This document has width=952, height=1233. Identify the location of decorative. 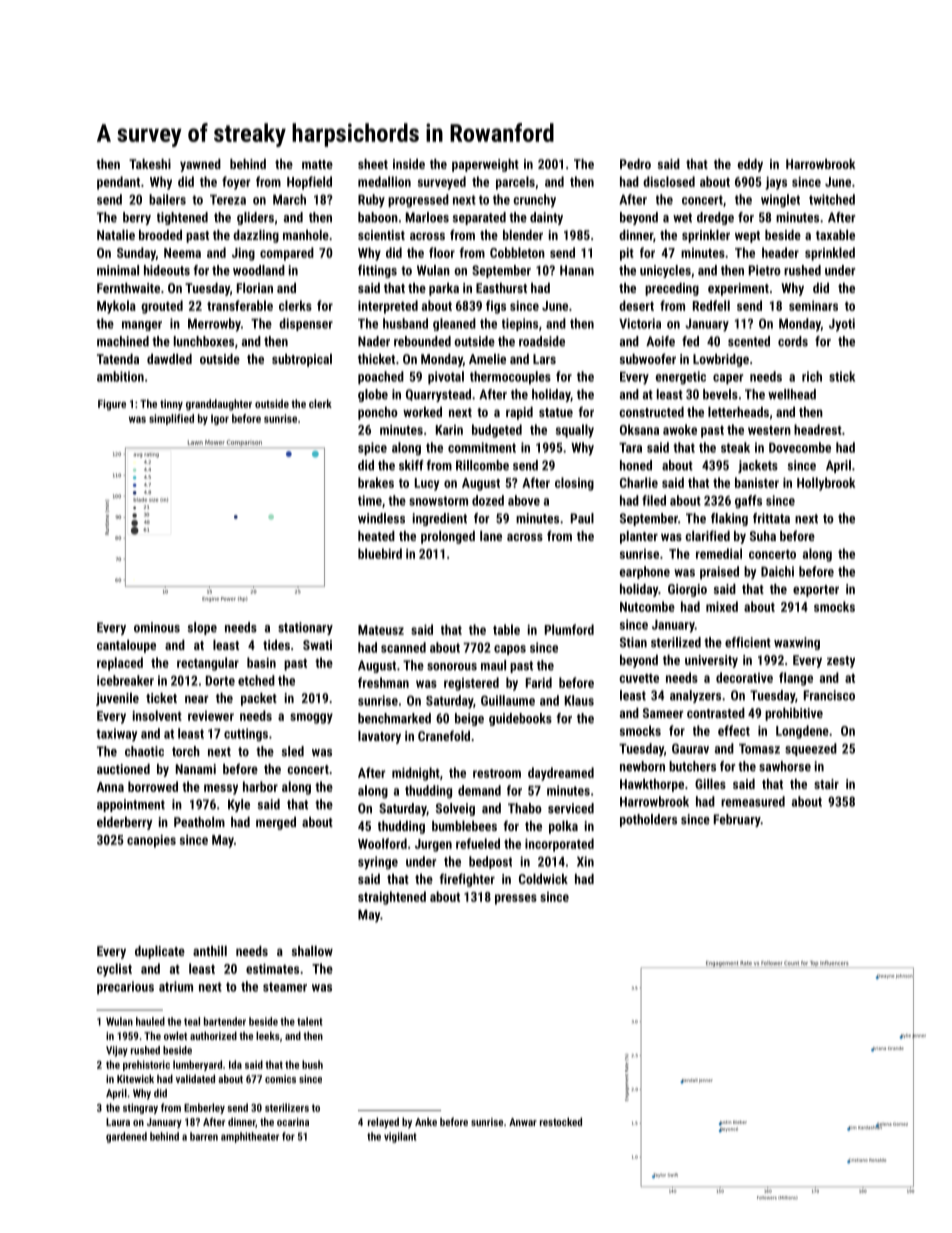
(744, 677).
